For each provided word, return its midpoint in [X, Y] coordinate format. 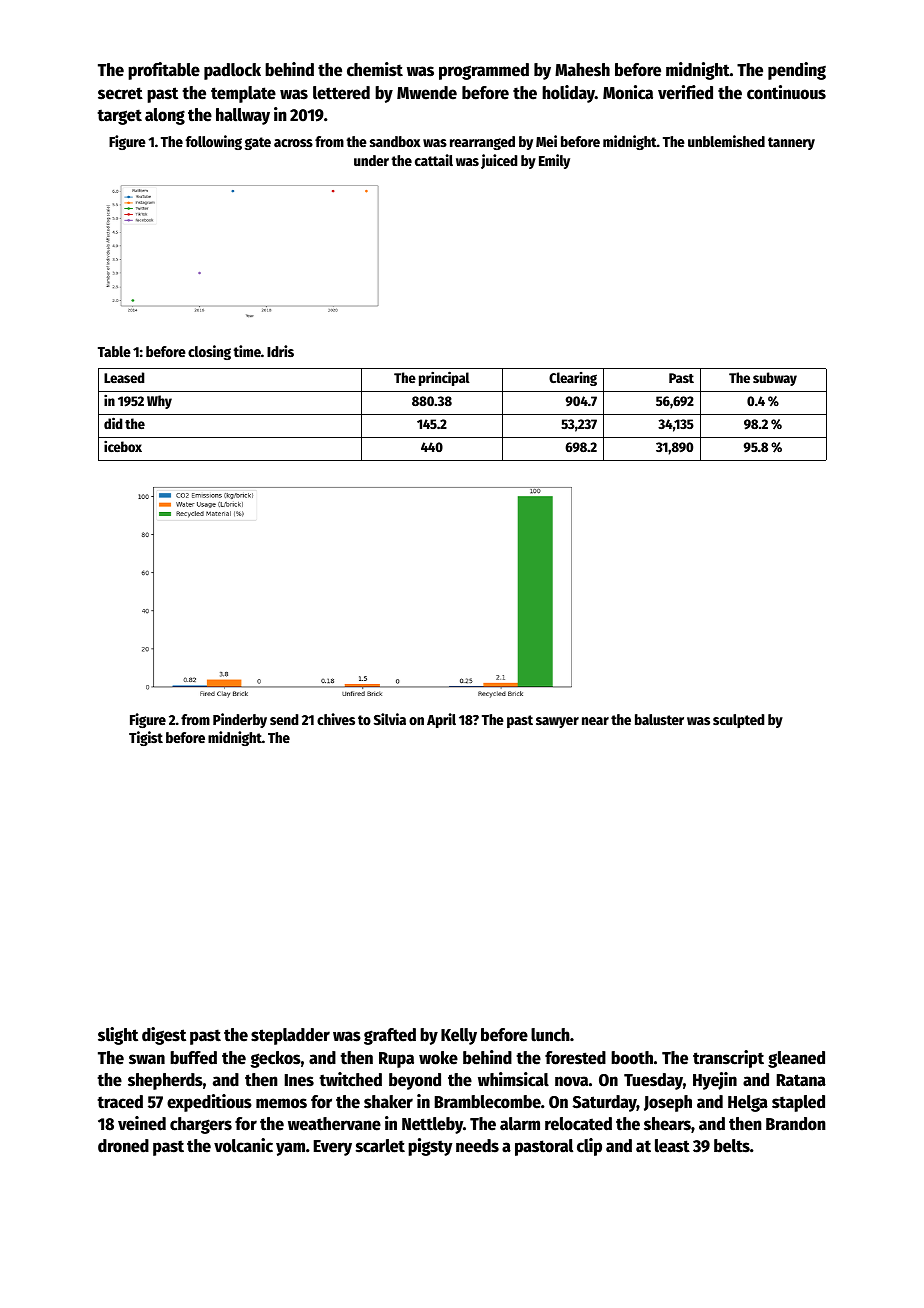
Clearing [573, 379]
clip [589, 1147]
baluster [659, 719]
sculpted [738, 721]
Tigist [146, 738]
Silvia [390, 719]
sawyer [557, 722]
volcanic [243, 1145]
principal [444, 378]
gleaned [796, 1059]
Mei [546, 141]
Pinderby [240, 720]
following [214, 142]
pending [797, 71]
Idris [280, 351]
